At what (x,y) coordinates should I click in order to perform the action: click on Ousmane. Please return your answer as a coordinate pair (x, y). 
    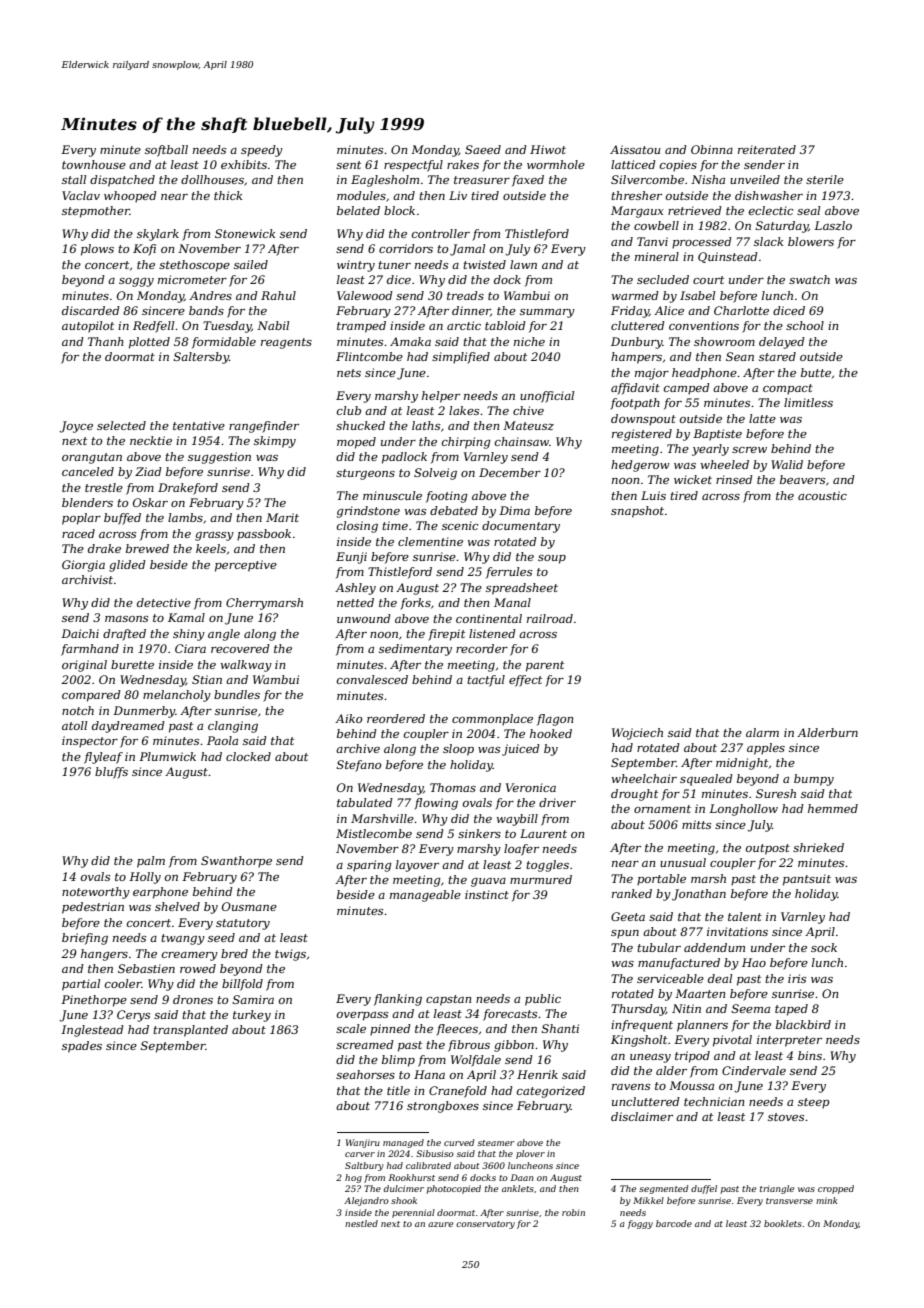
    Looking at the image, I should click on (249, 906).
